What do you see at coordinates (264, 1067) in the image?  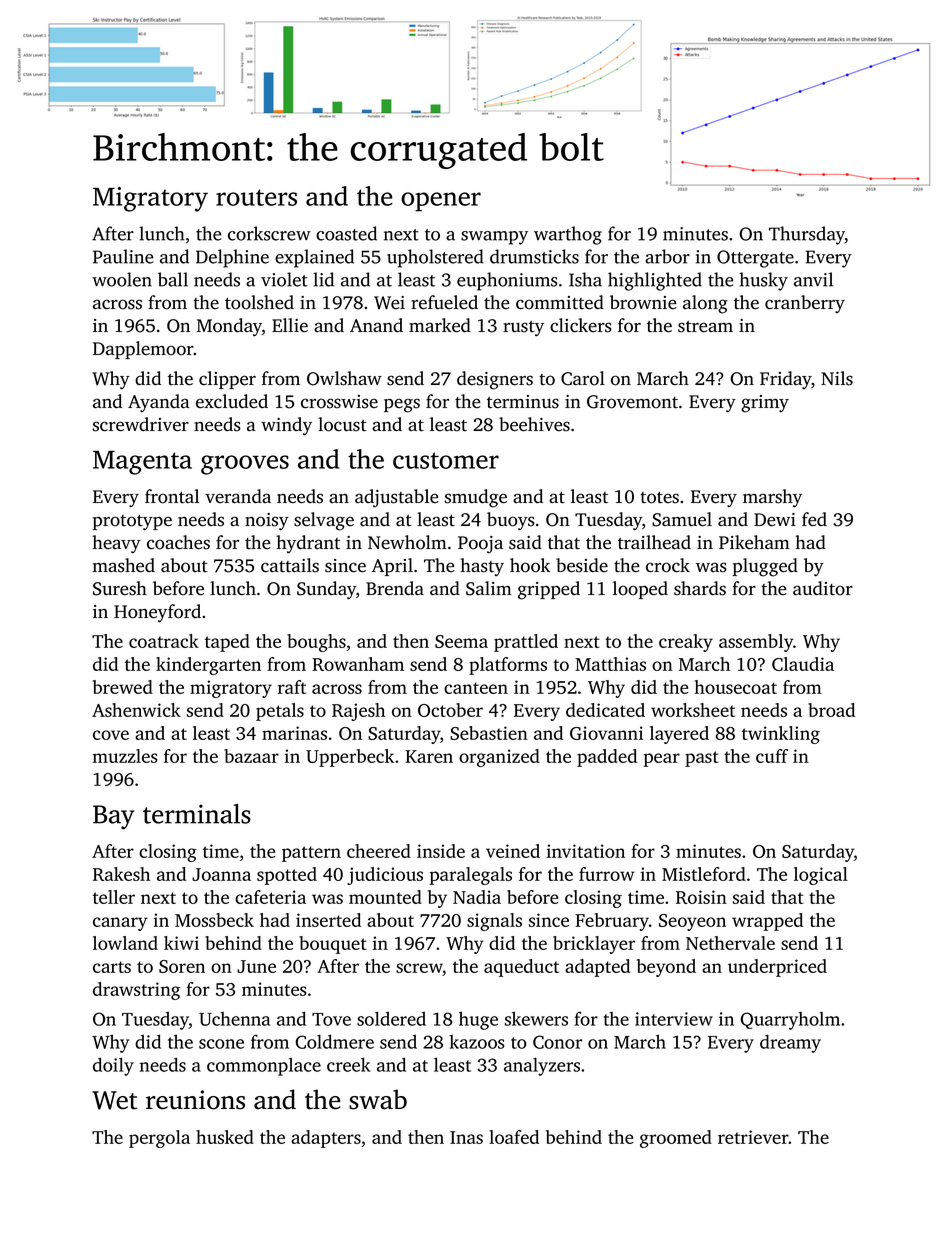 I see `commonplace` at bounding box center [264, 1067].
